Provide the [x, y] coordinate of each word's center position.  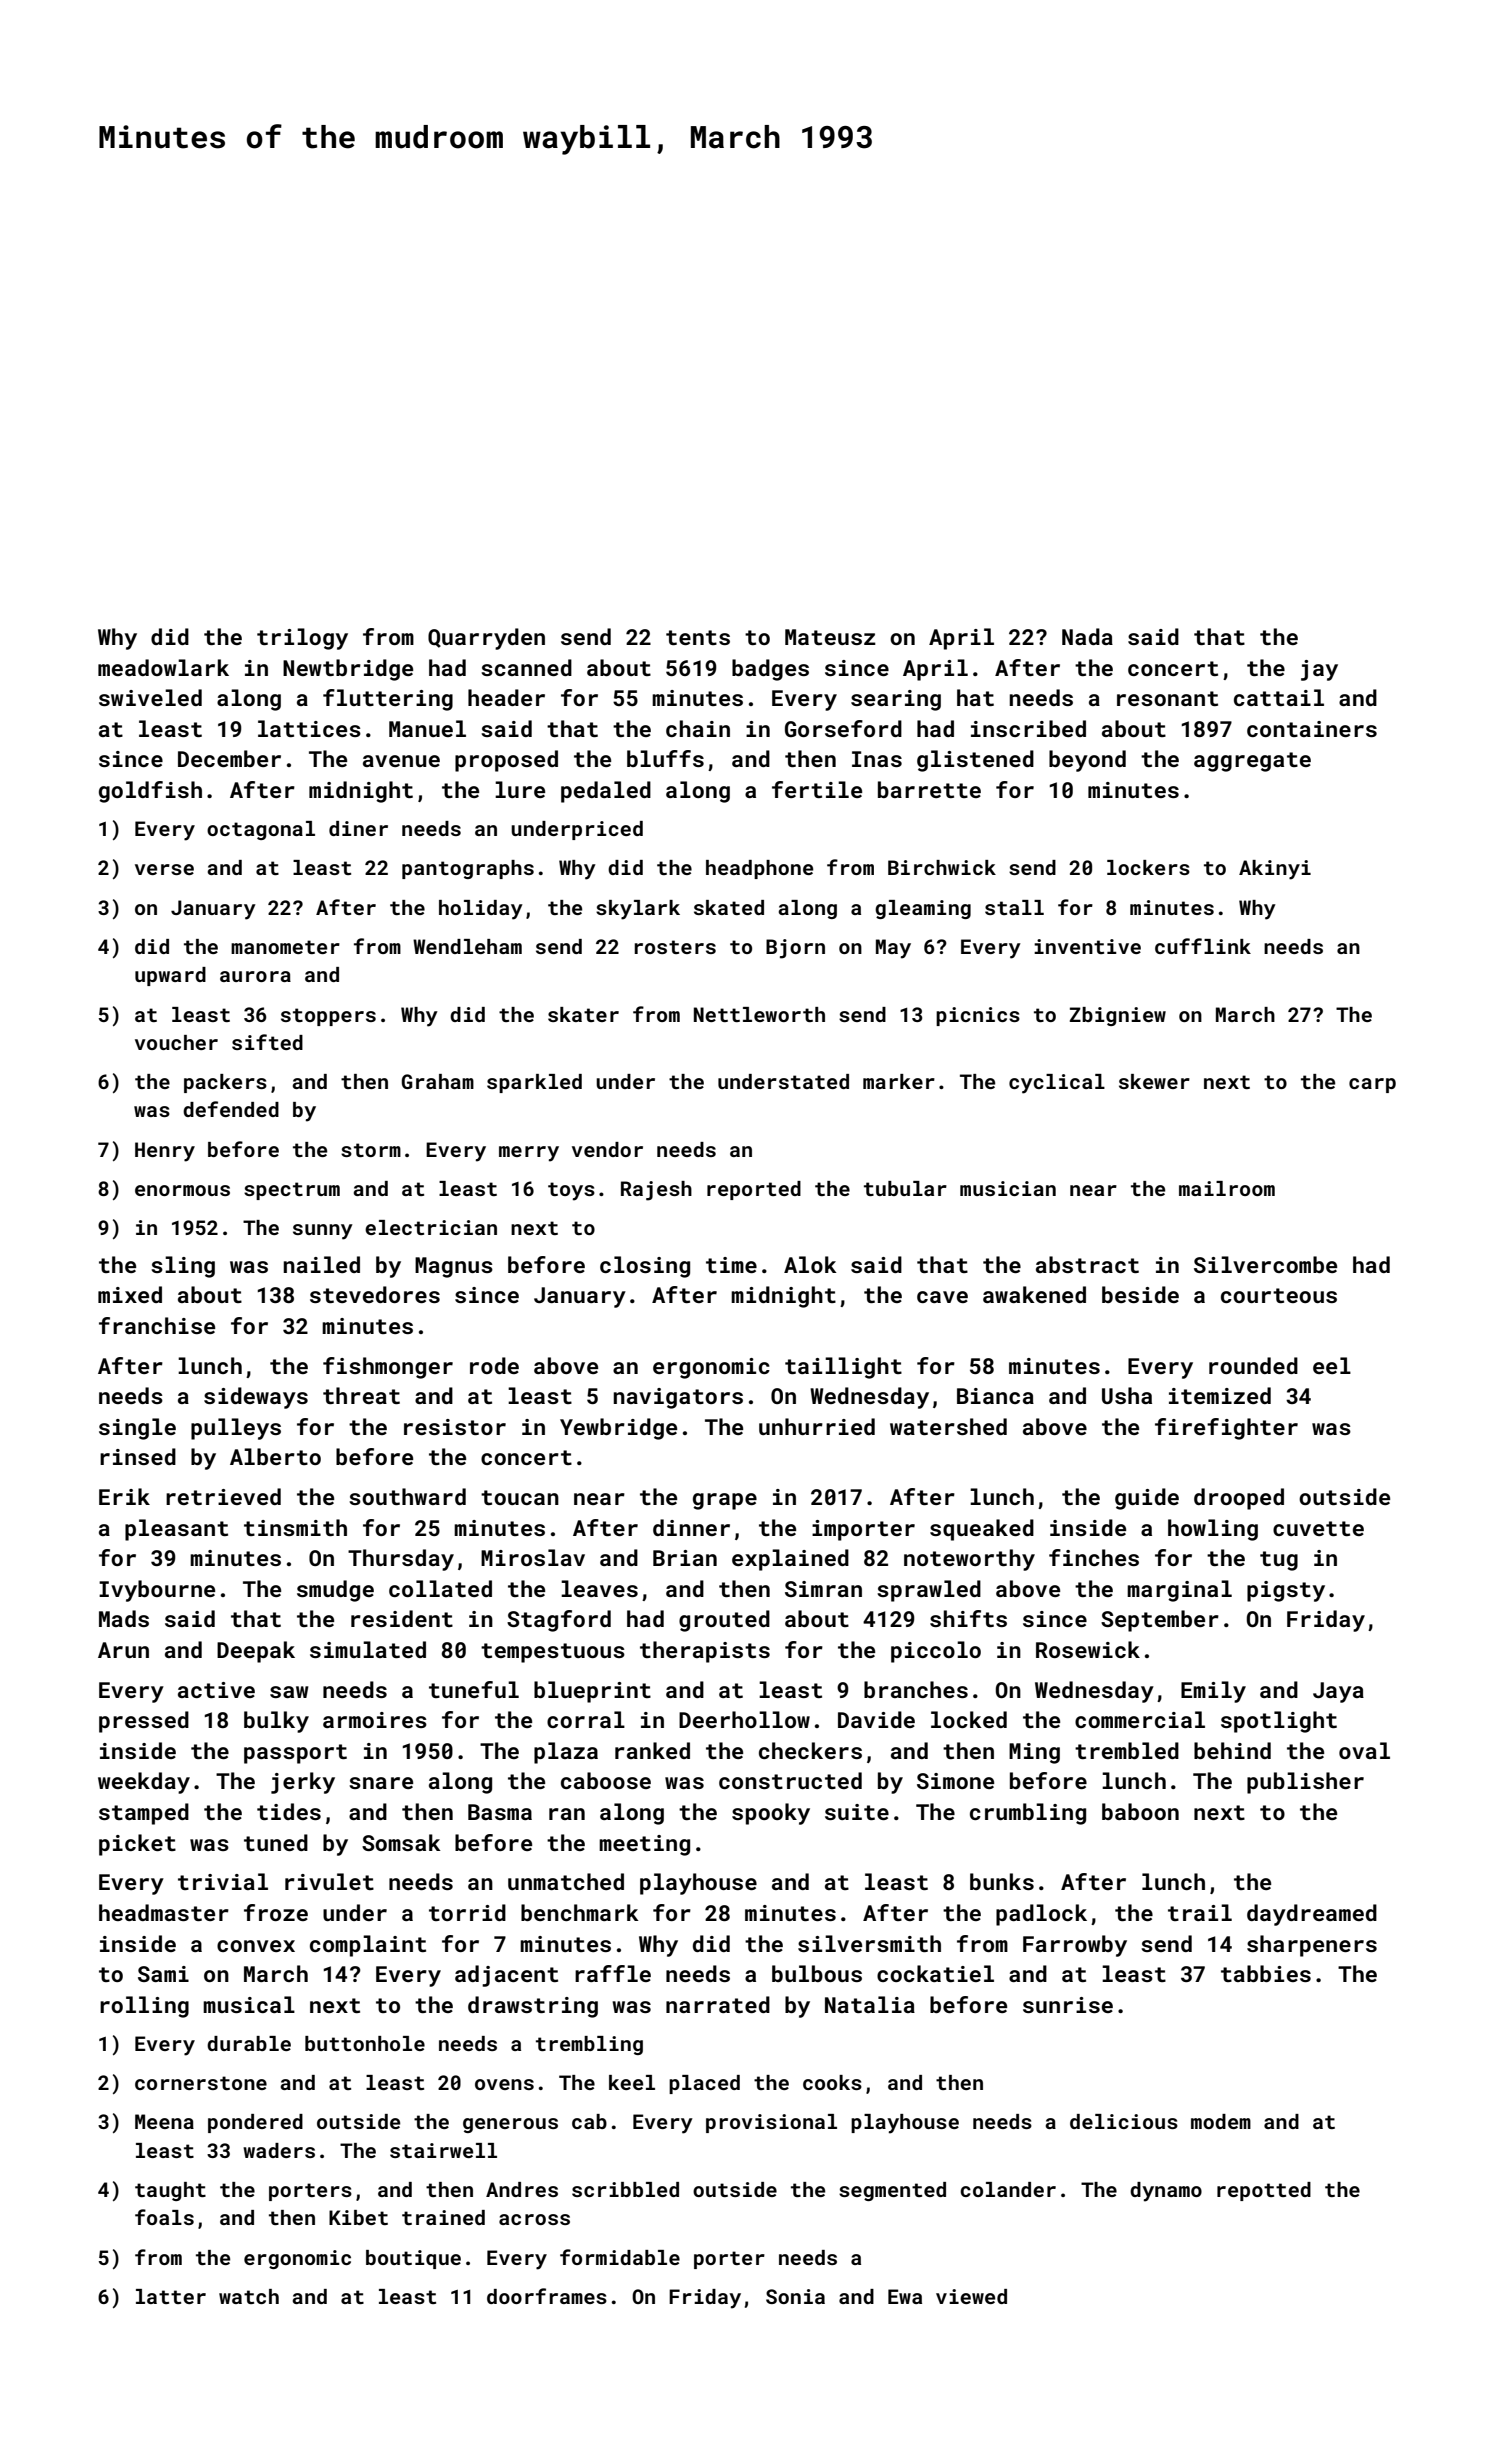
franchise [157, 1325]
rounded [1253, 1365]
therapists [705, 1652]
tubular [905, 1188]
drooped [1239, 1499]
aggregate [1252, 762]
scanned [526, 667]
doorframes [547, 2296]
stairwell [443, 2150]
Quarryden [486, 639]
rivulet [329, 1881]
